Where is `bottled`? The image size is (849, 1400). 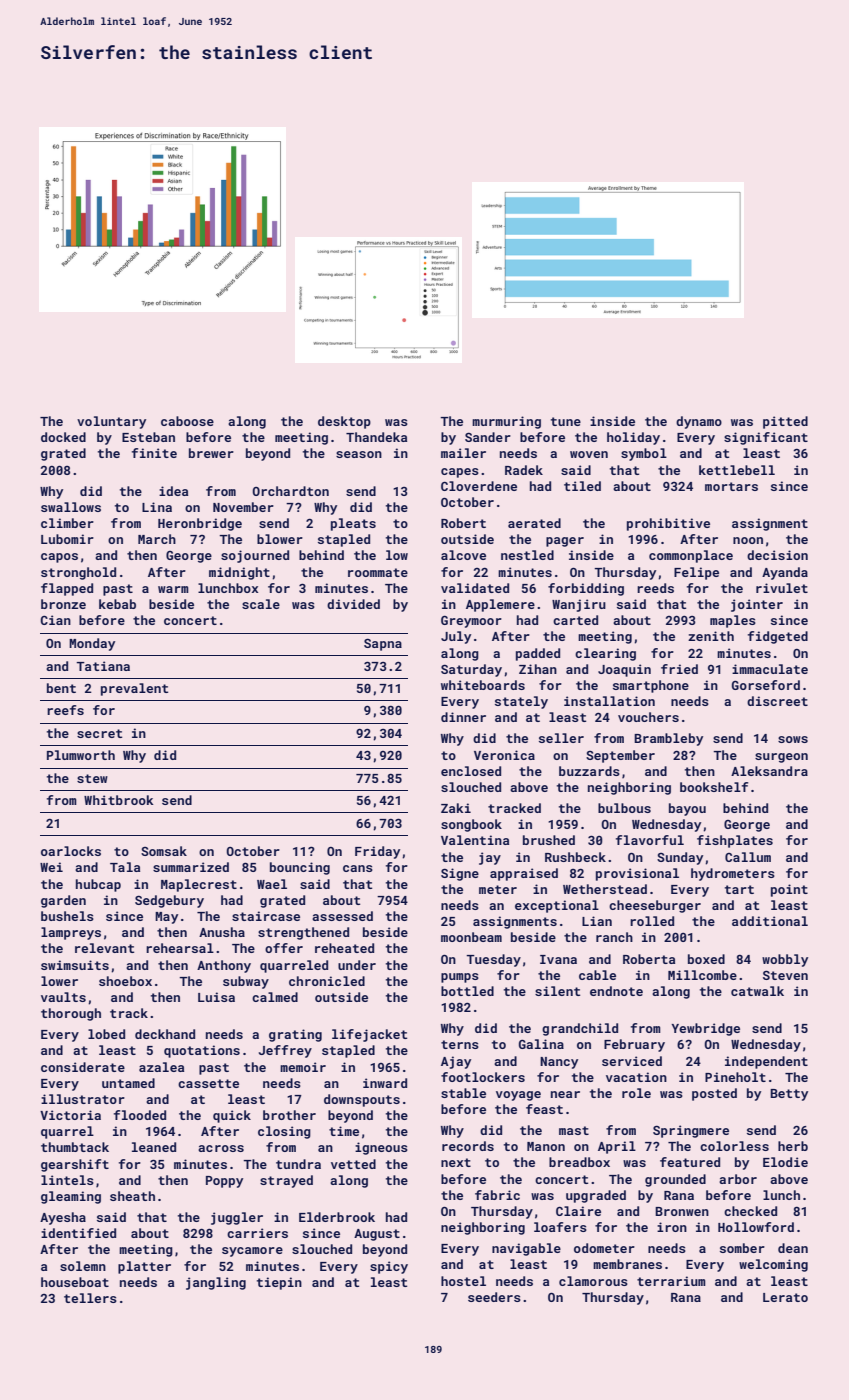 bottled is located at coordinates (467, 991).
